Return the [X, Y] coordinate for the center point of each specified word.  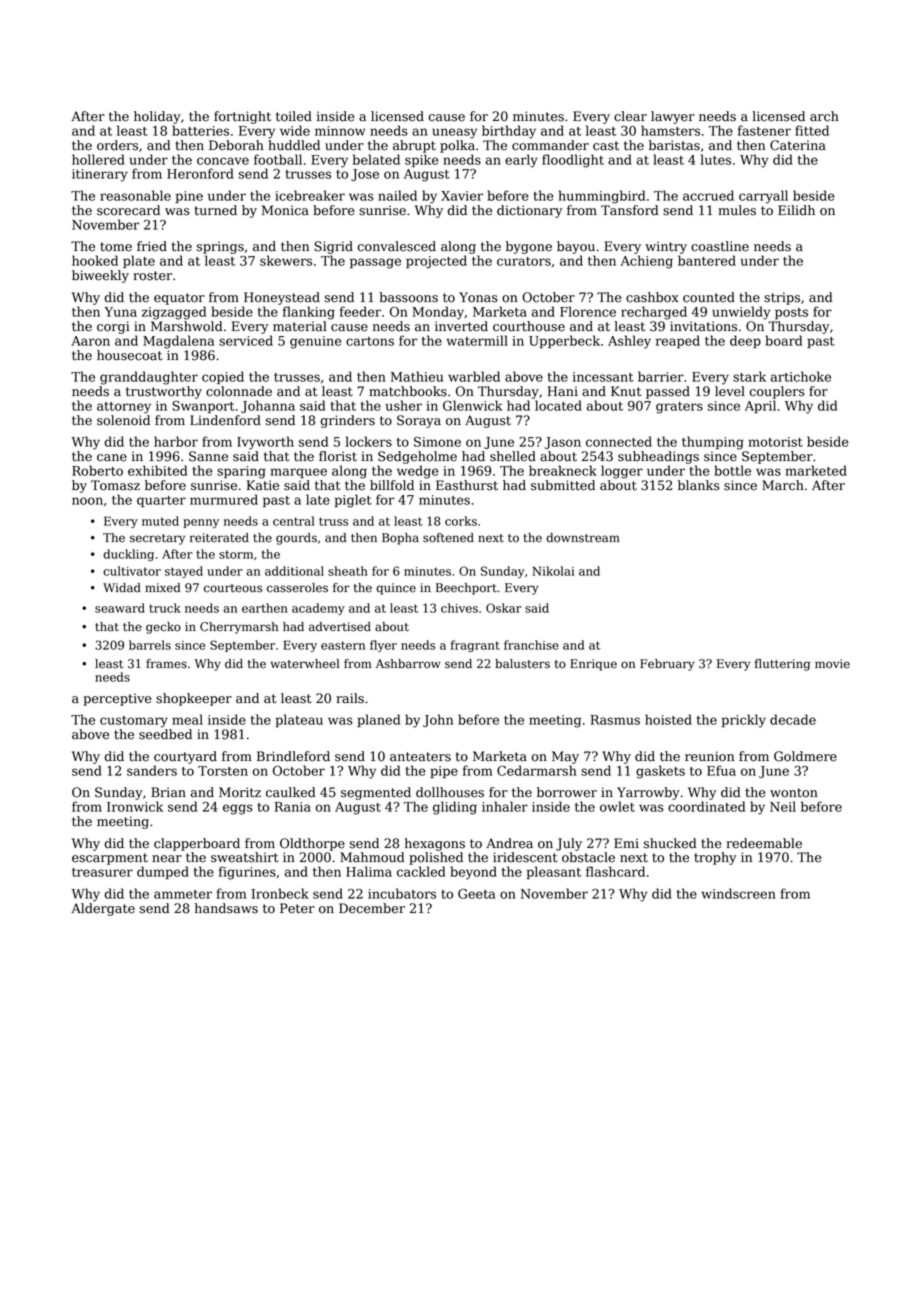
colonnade [239, 391]
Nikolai [553, 571]
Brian [168, 792]
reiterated [219, 538]
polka [457, 146]
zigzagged [174, 313]
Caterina [798, 145]
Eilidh [796, 210]
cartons [370, 341]
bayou [576, 247]
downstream [583, 538]
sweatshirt [245, 857]
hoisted [668, 719]
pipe [444, 772]
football [278, 159]
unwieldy [741, 313]
